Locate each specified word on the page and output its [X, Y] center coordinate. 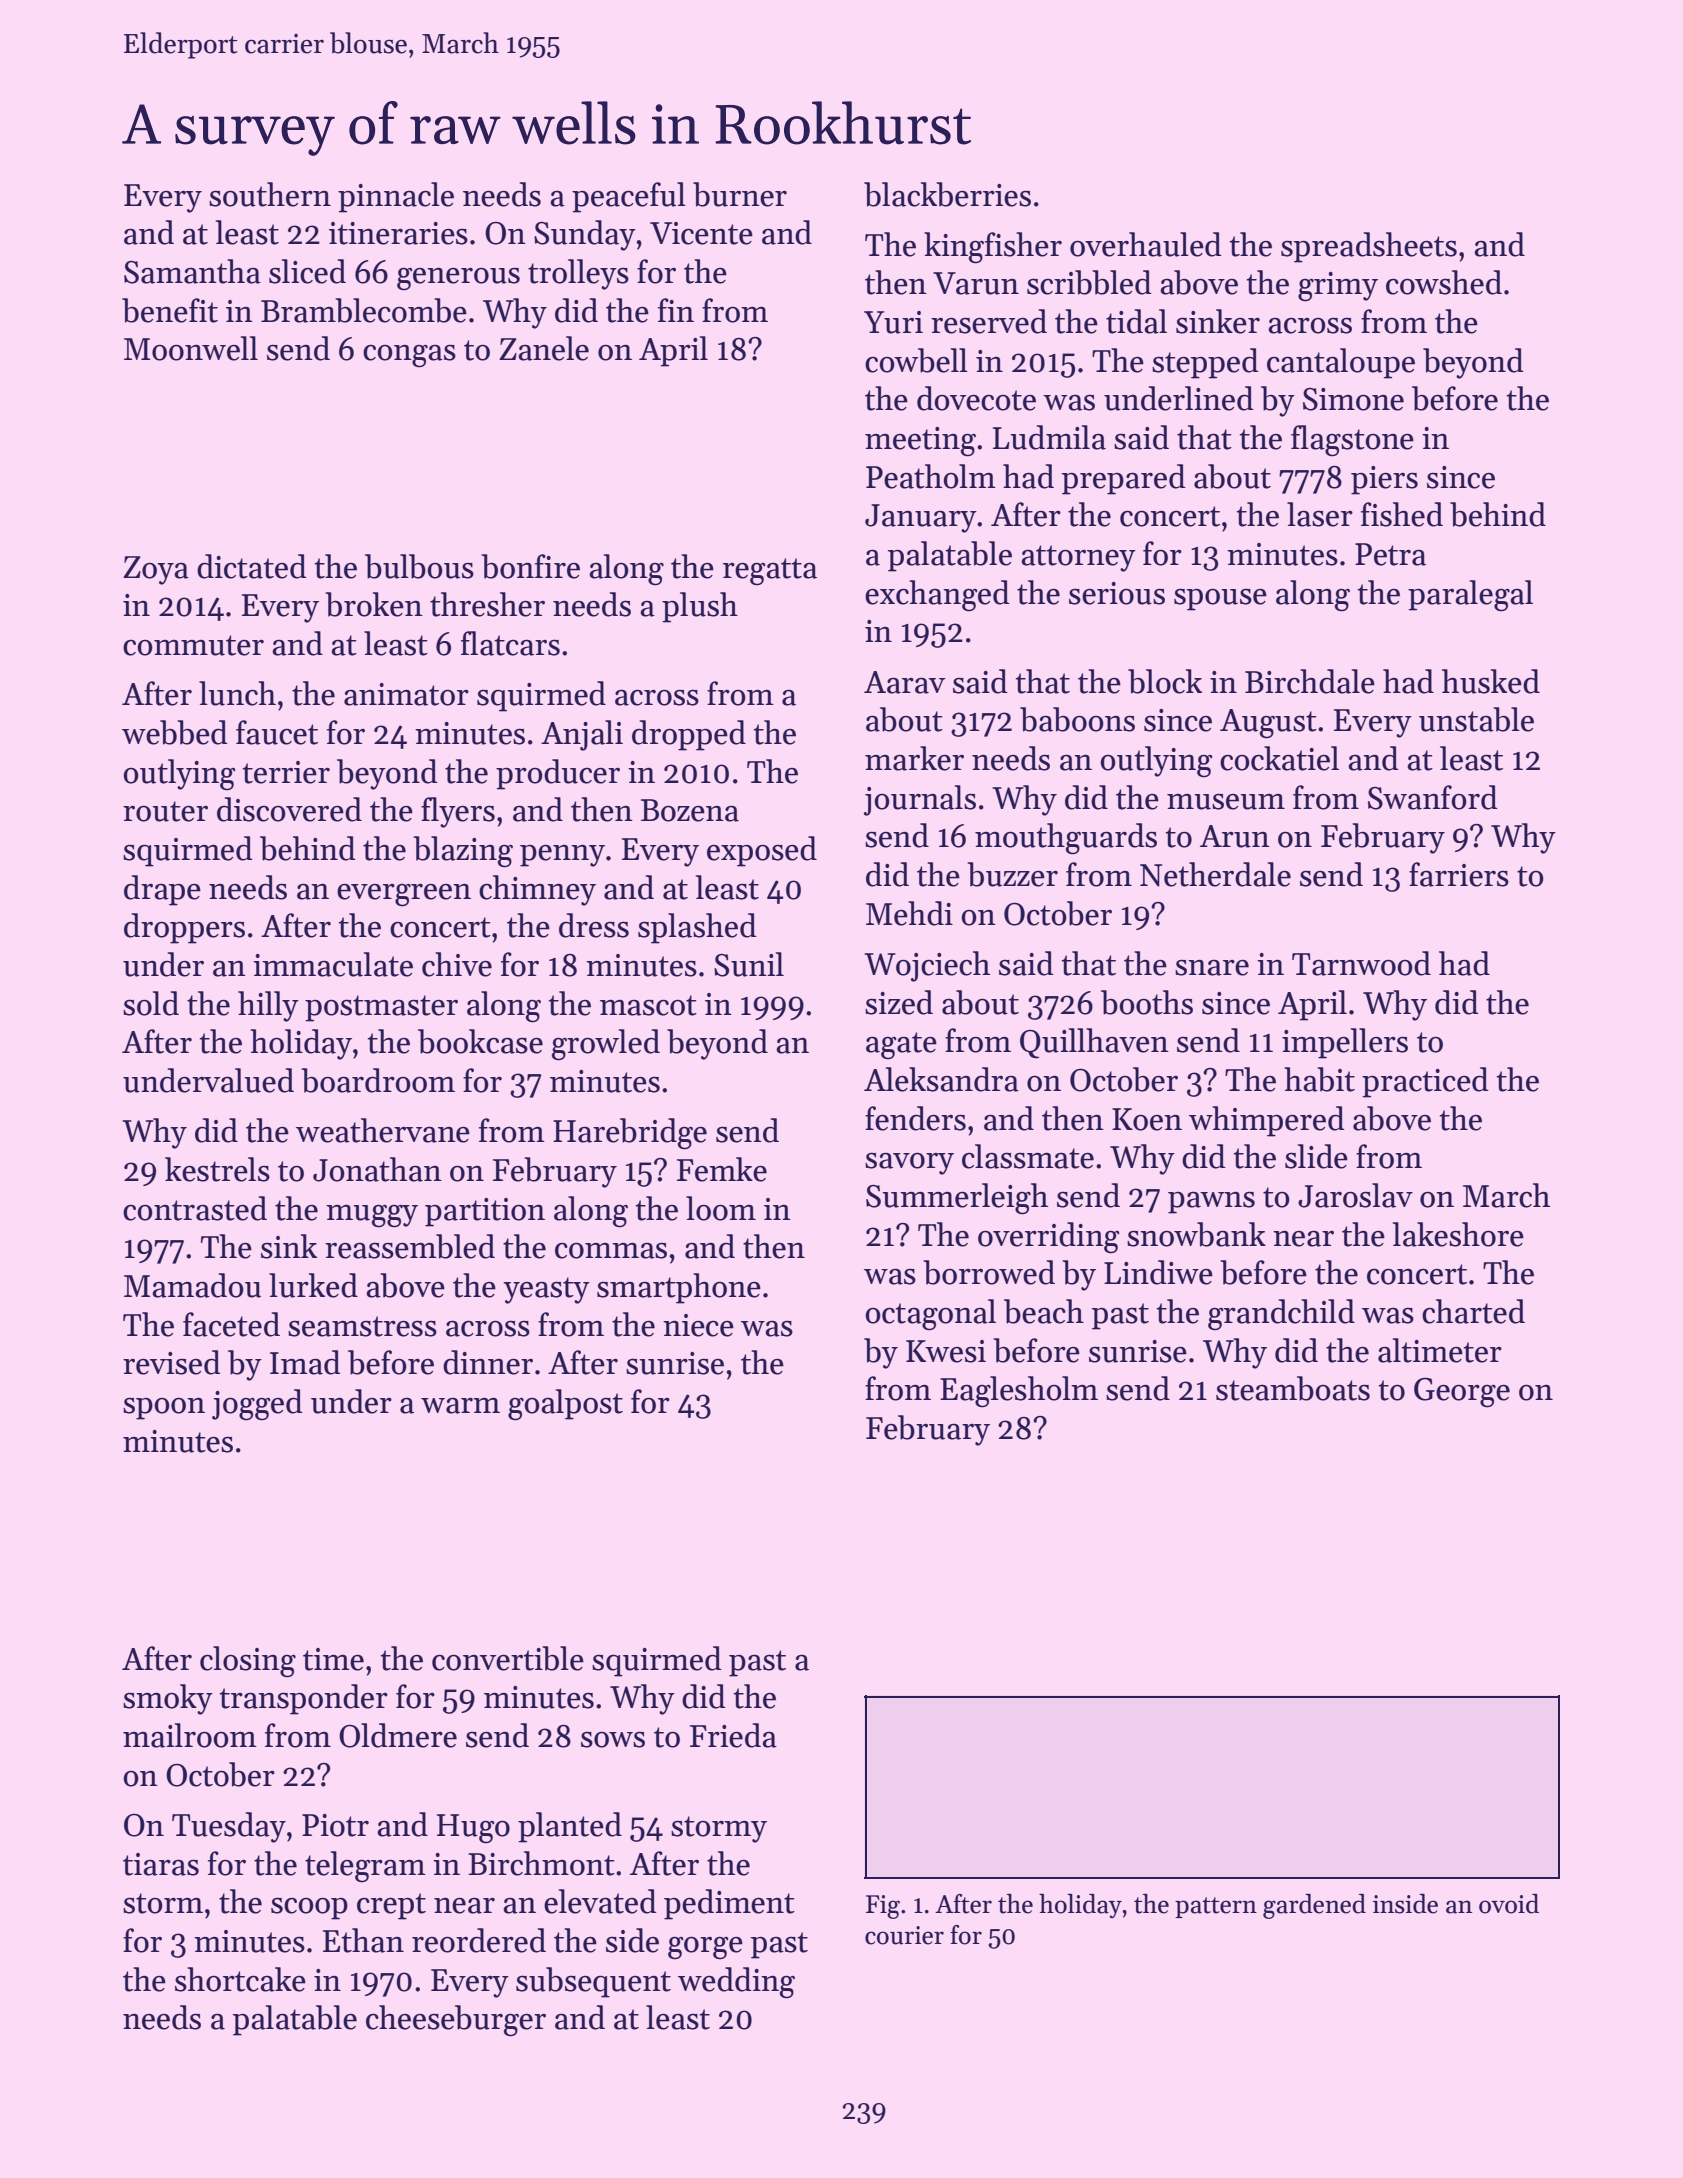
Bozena [690, 810]
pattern [1216, 1907]
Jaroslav [1355, 1195]
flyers [458, 812]
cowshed [1444, 282]
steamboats [1293, 1388]
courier [904, 1935]
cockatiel [1279, 758]
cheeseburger [456, 2021]
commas [611, 1250]
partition [485, 1212]
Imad [305, 1362]
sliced [307, 271]
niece [698, 1325]
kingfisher [993, 248]
